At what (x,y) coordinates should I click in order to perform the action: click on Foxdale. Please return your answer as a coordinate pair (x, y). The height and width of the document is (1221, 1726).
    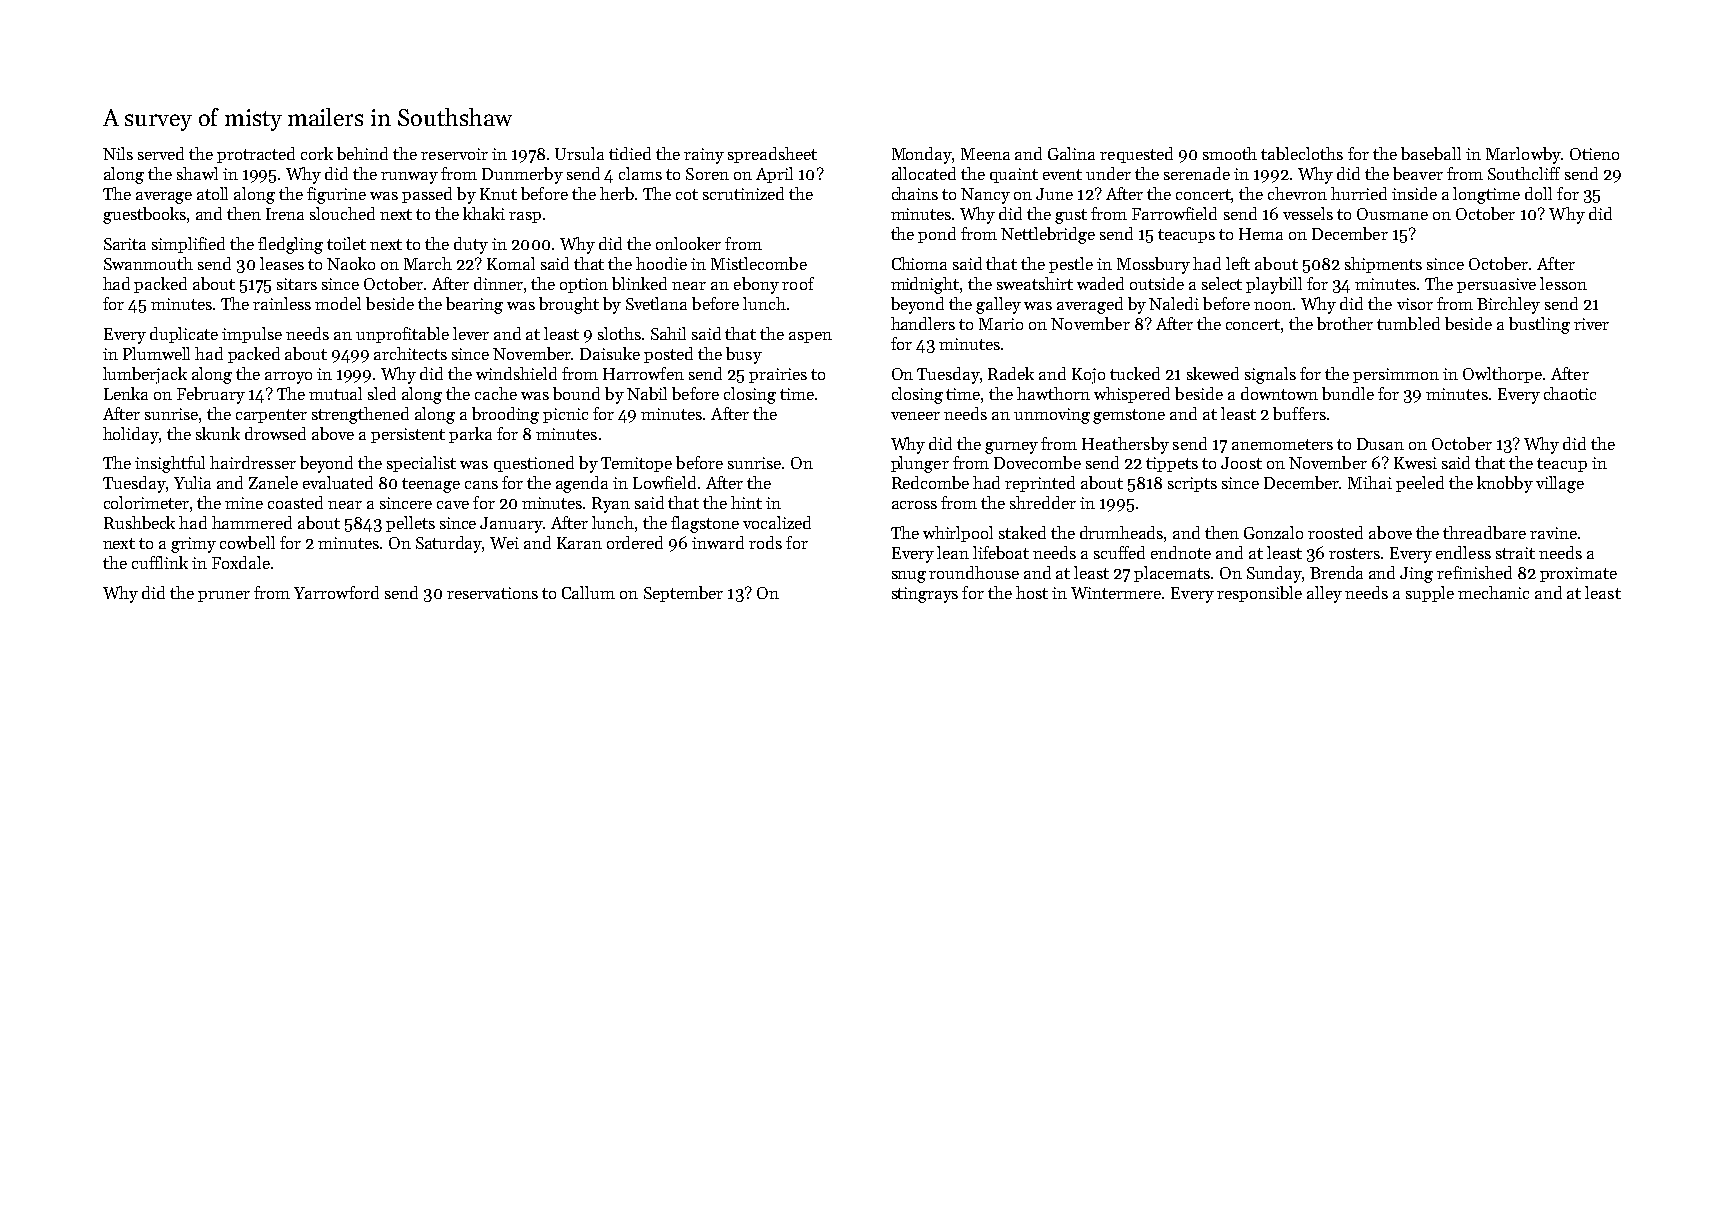
    Looking at the image, I should click on (241, 562).
